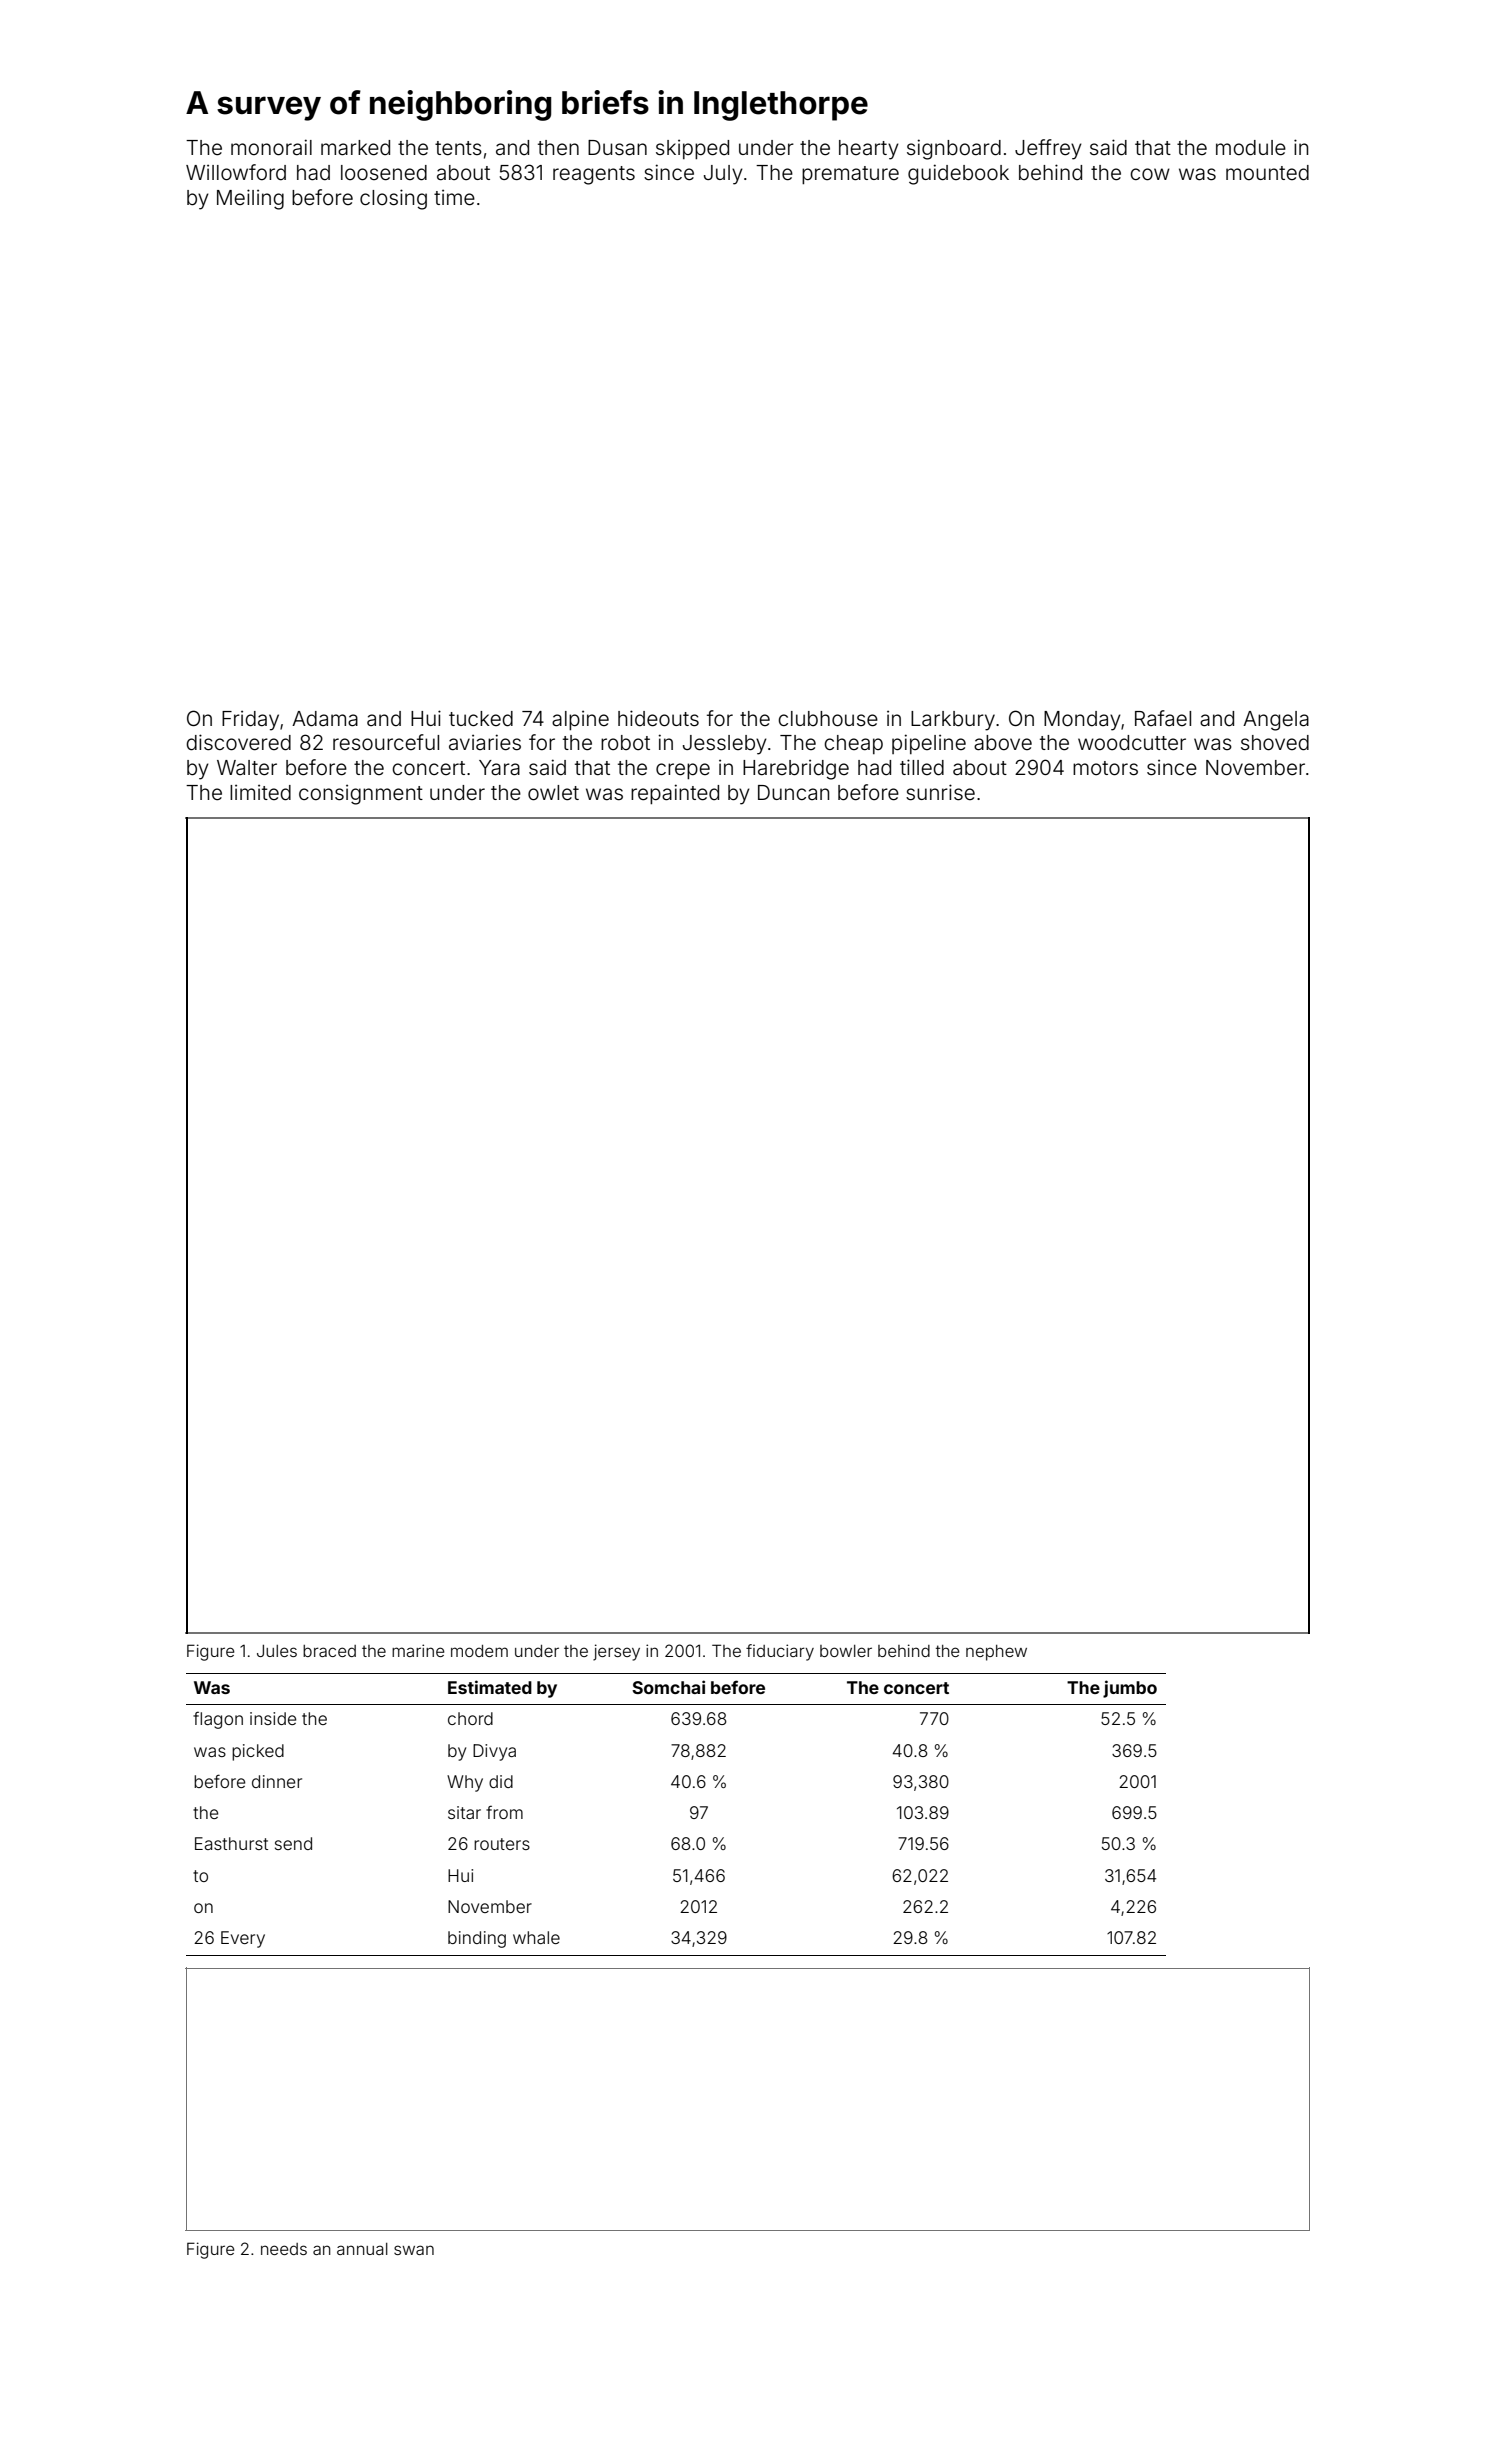 The height and width of the document is (2464, 1496). Describe the element at coordinates (996, 1653) in the document. I see `nephew` at that location.
